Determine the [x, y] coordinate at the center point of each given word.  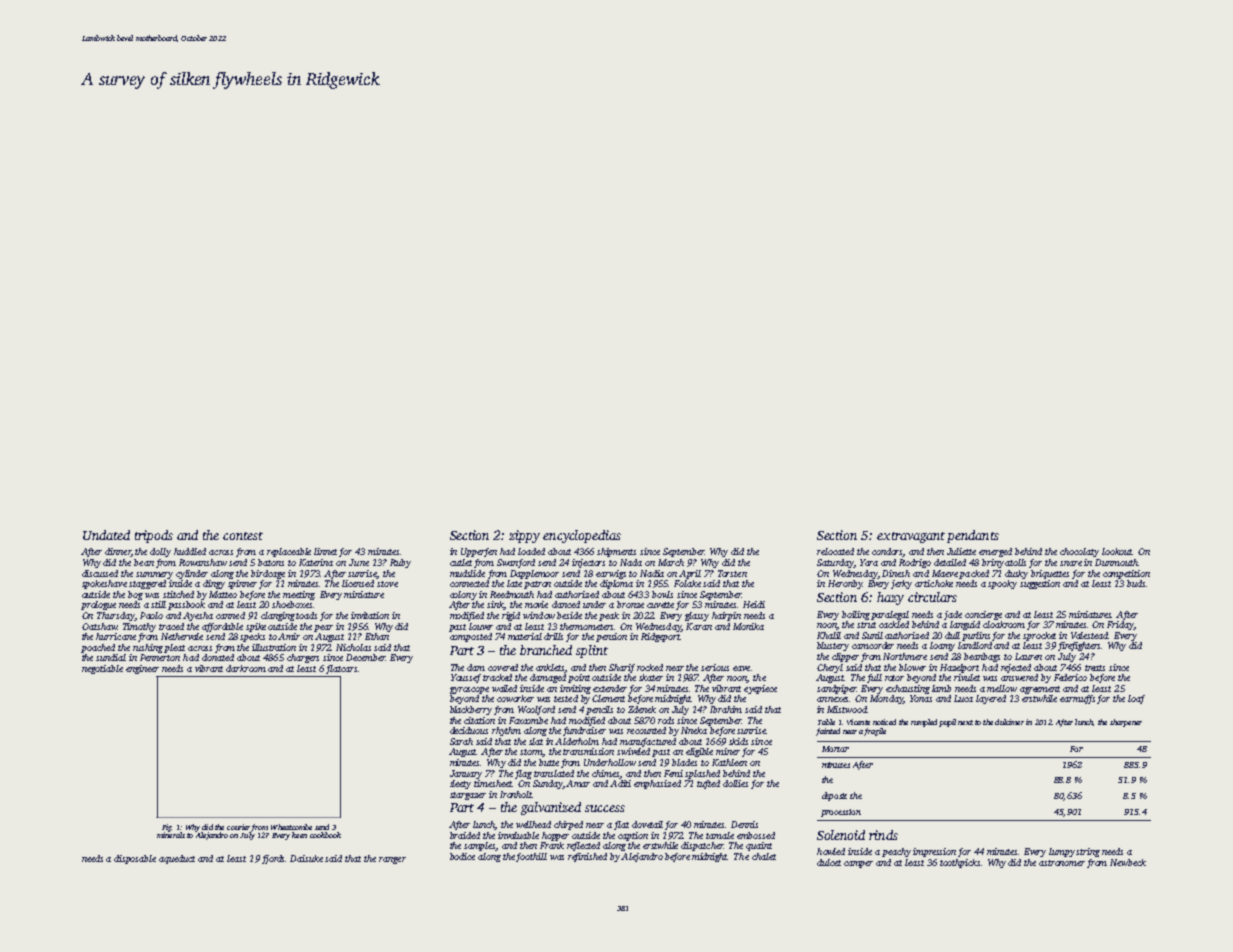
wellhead [533, 824]
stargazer [468, 796]
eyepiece [760, 689]
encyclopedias [582, 536]
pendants [973, 536]
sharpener [1126, 723]
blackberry [471, 710]
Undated [106, 535]
